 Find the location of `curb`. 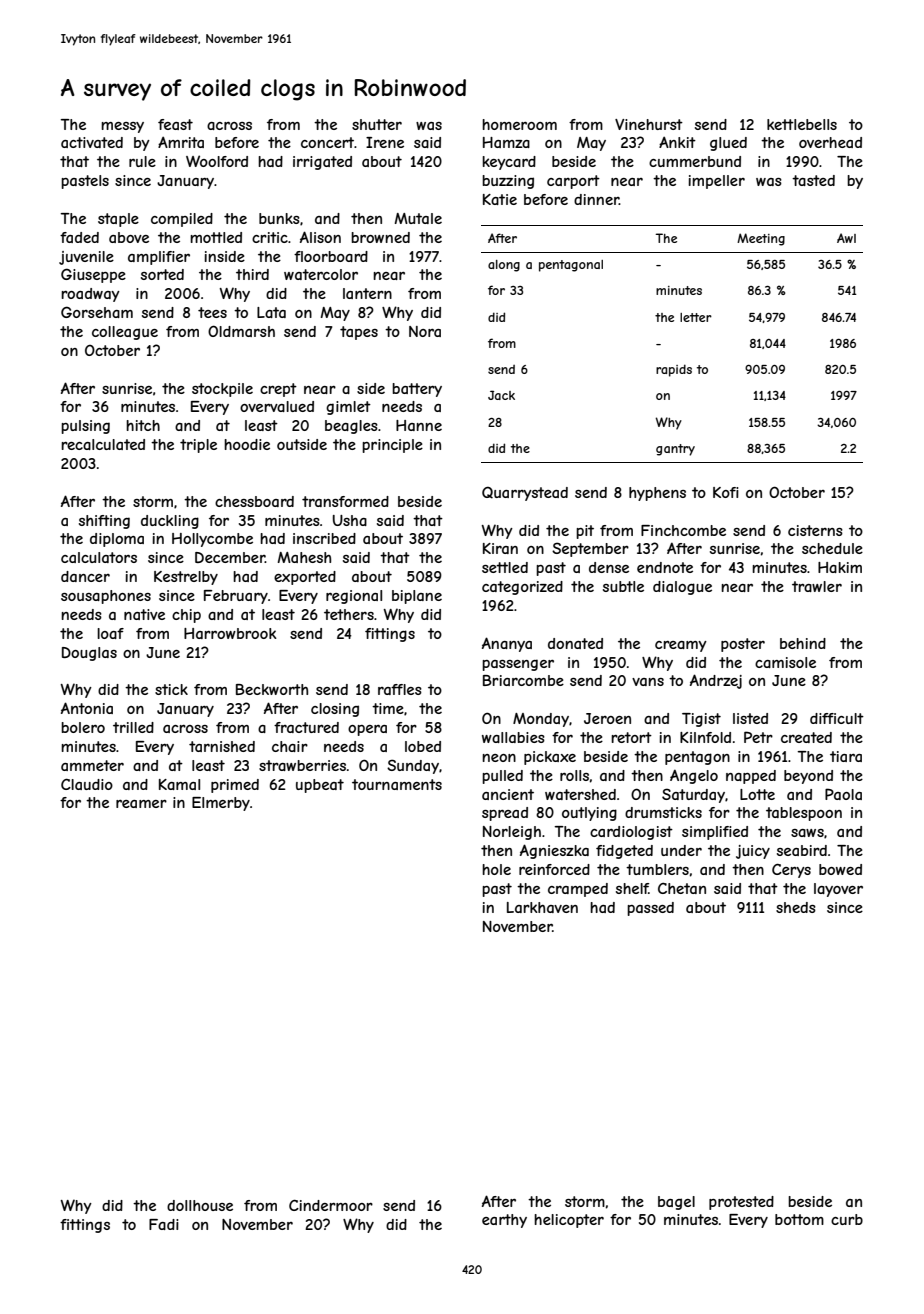

curb is located at coordinates (847, 1219).
